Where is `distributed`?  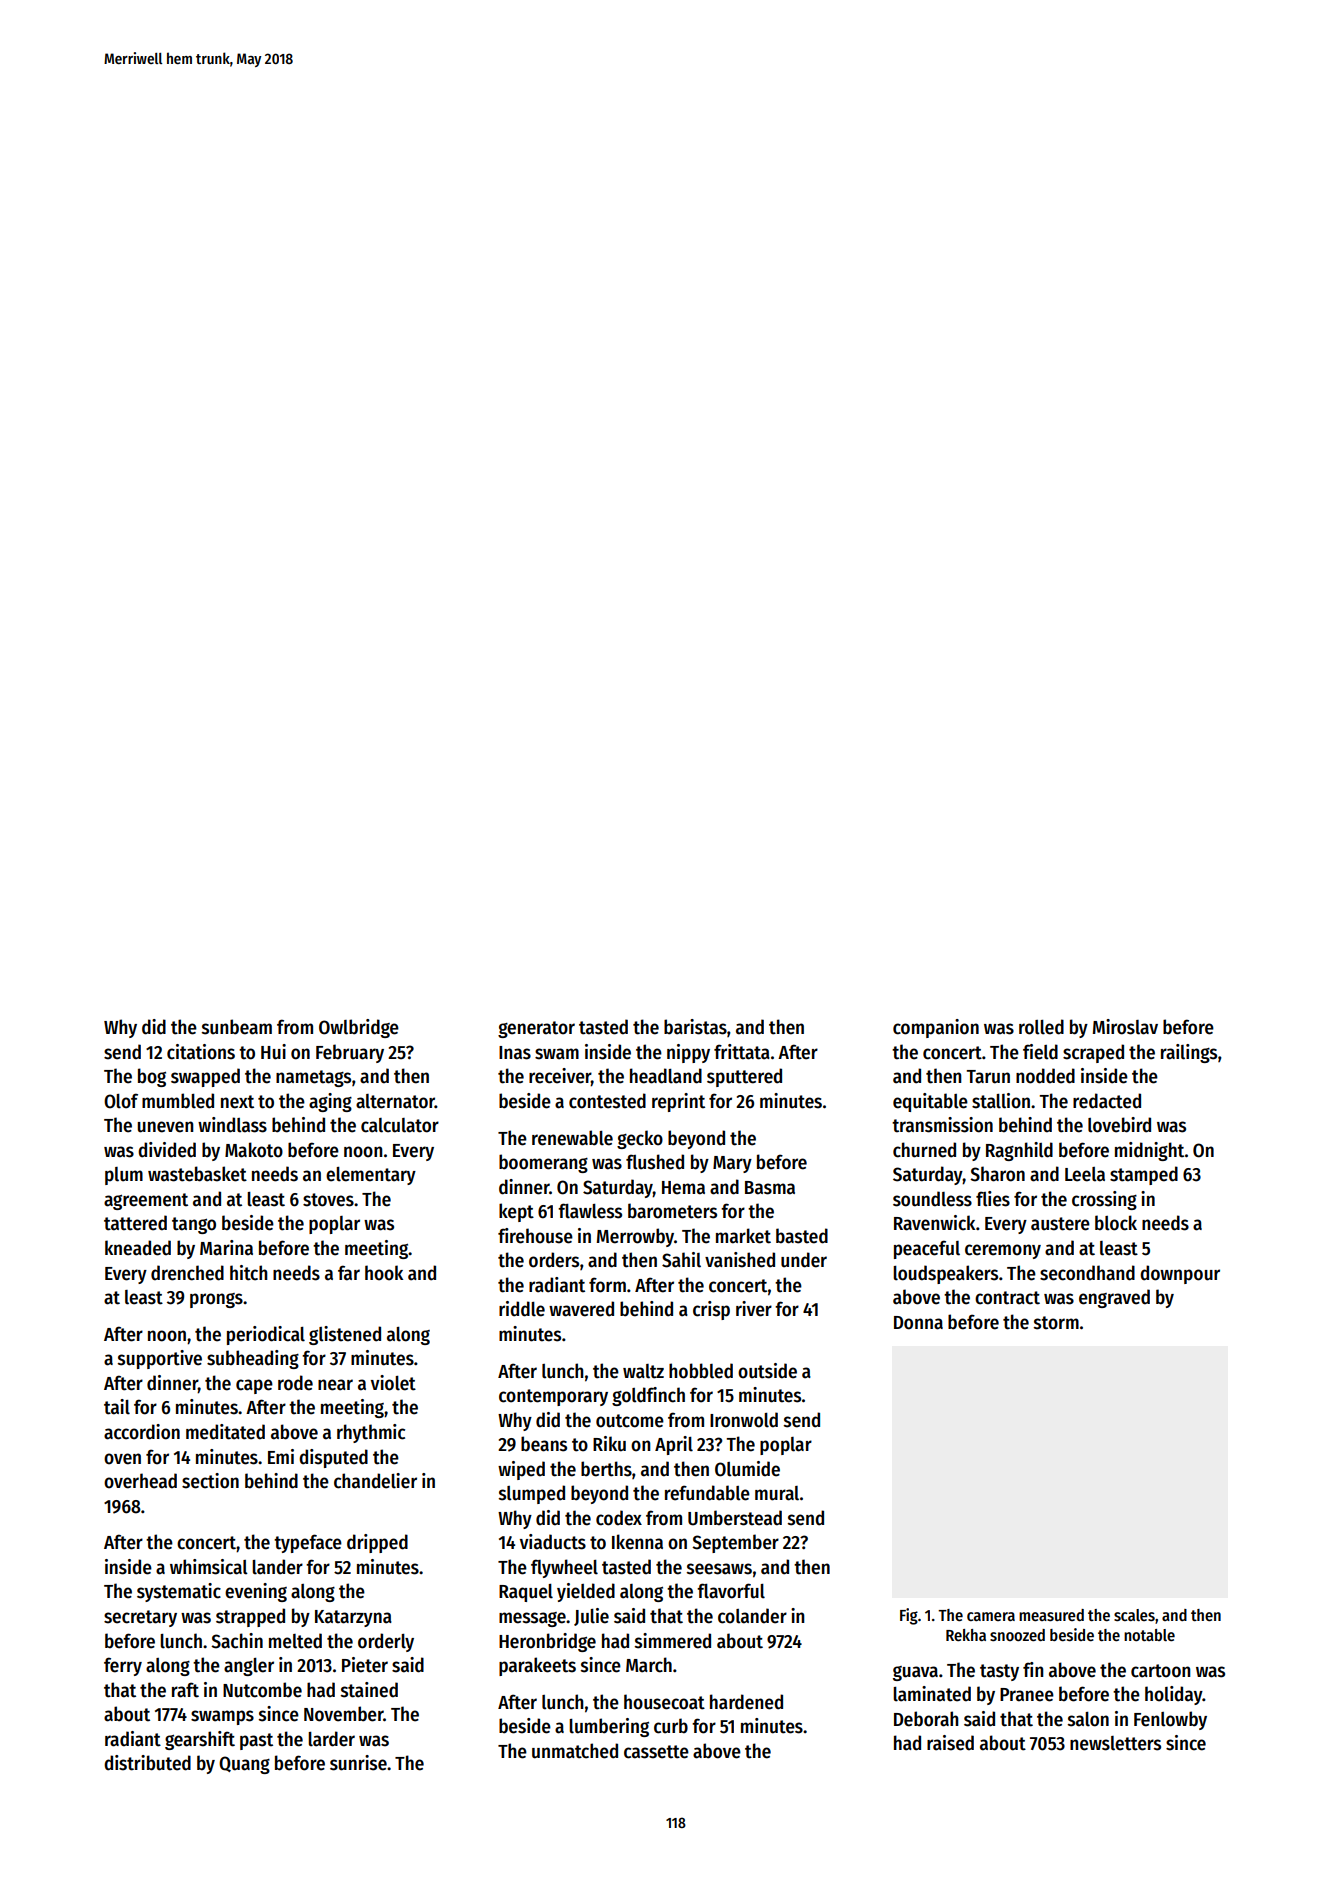
distributed is located at coordinates (147, 1763).
